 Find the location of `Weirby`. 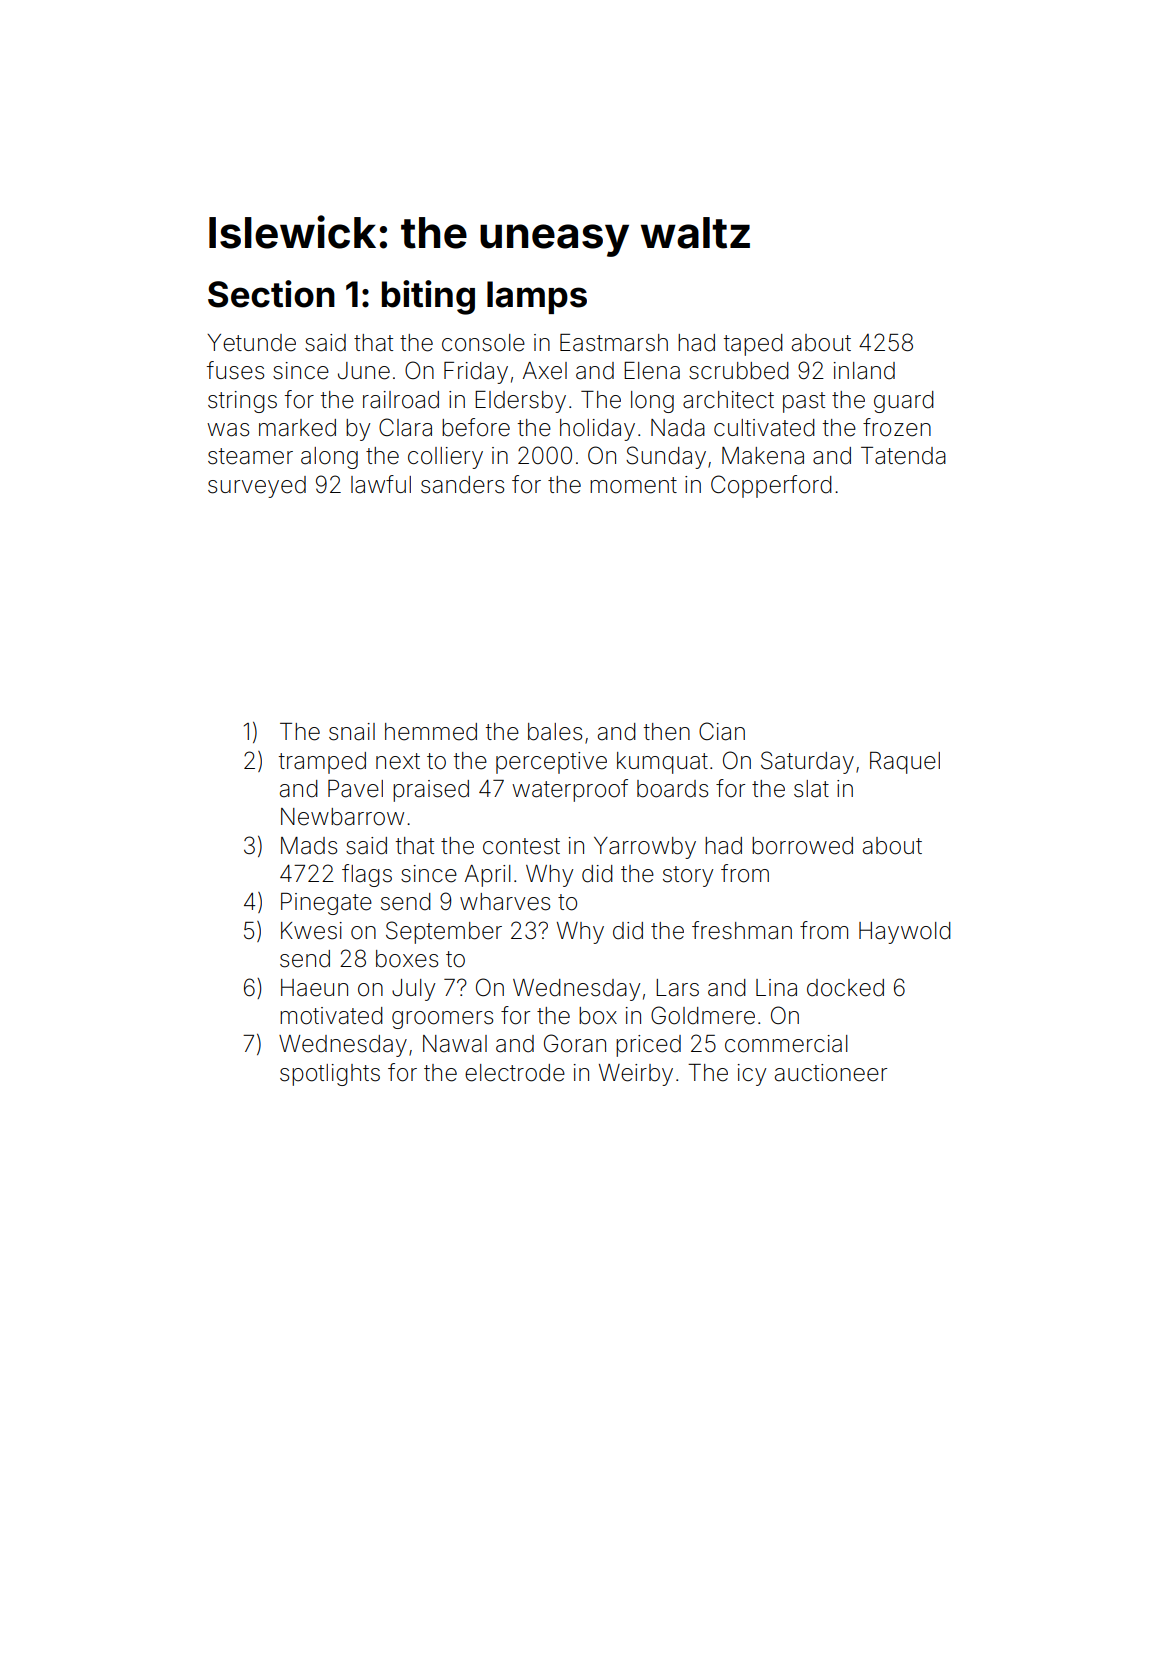

Weirby is located at coordinates (636, 1075).
